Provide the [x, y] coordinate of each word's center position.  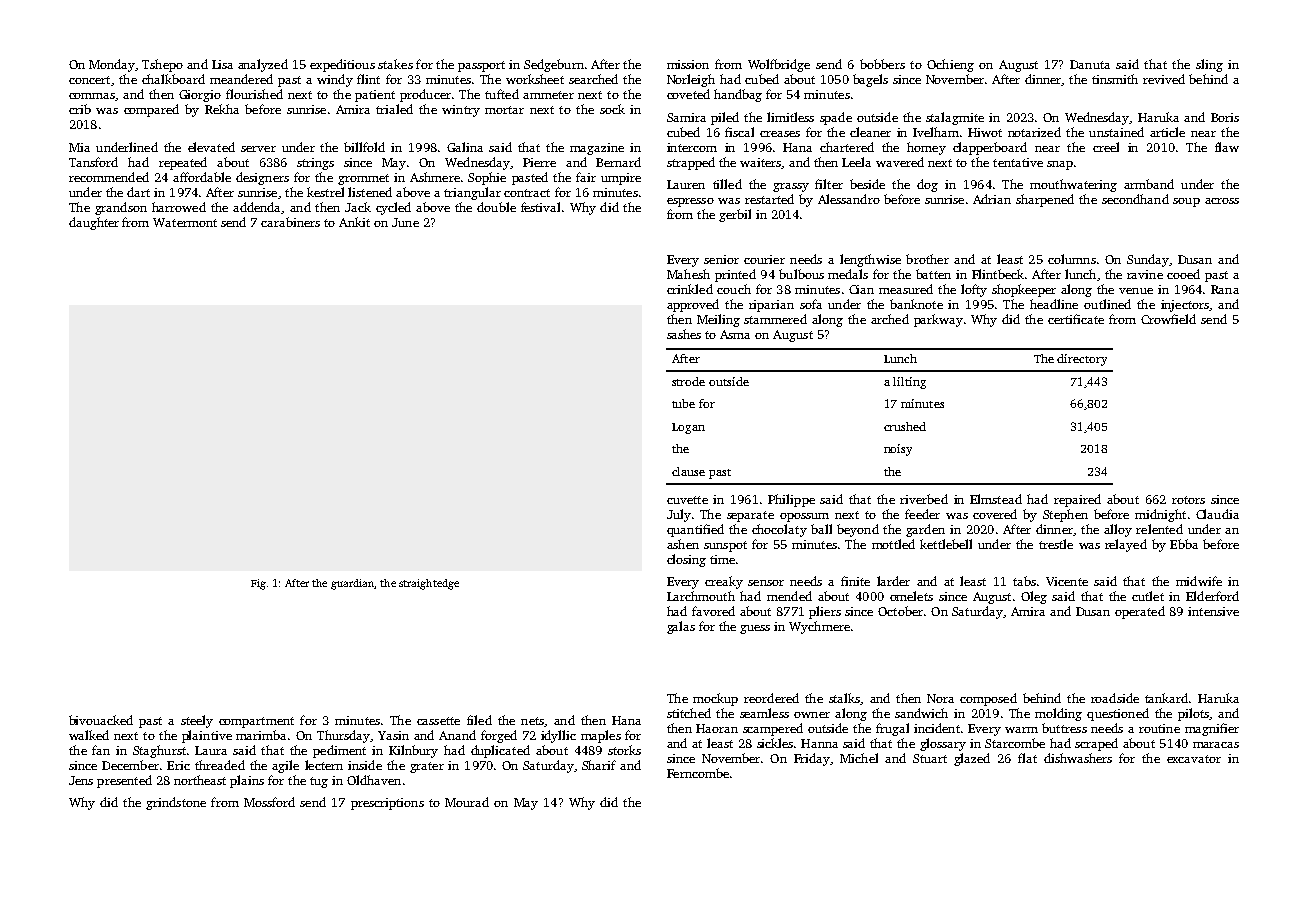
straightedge [429, 584]
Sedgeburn [554, 65]
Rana [1225, 289]
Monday [112, 65]
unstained [1116, 132]
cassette [438, 721]
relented [1159, 529]
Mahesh [688, 274]
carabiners [290, 222]
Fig [258, 584]
